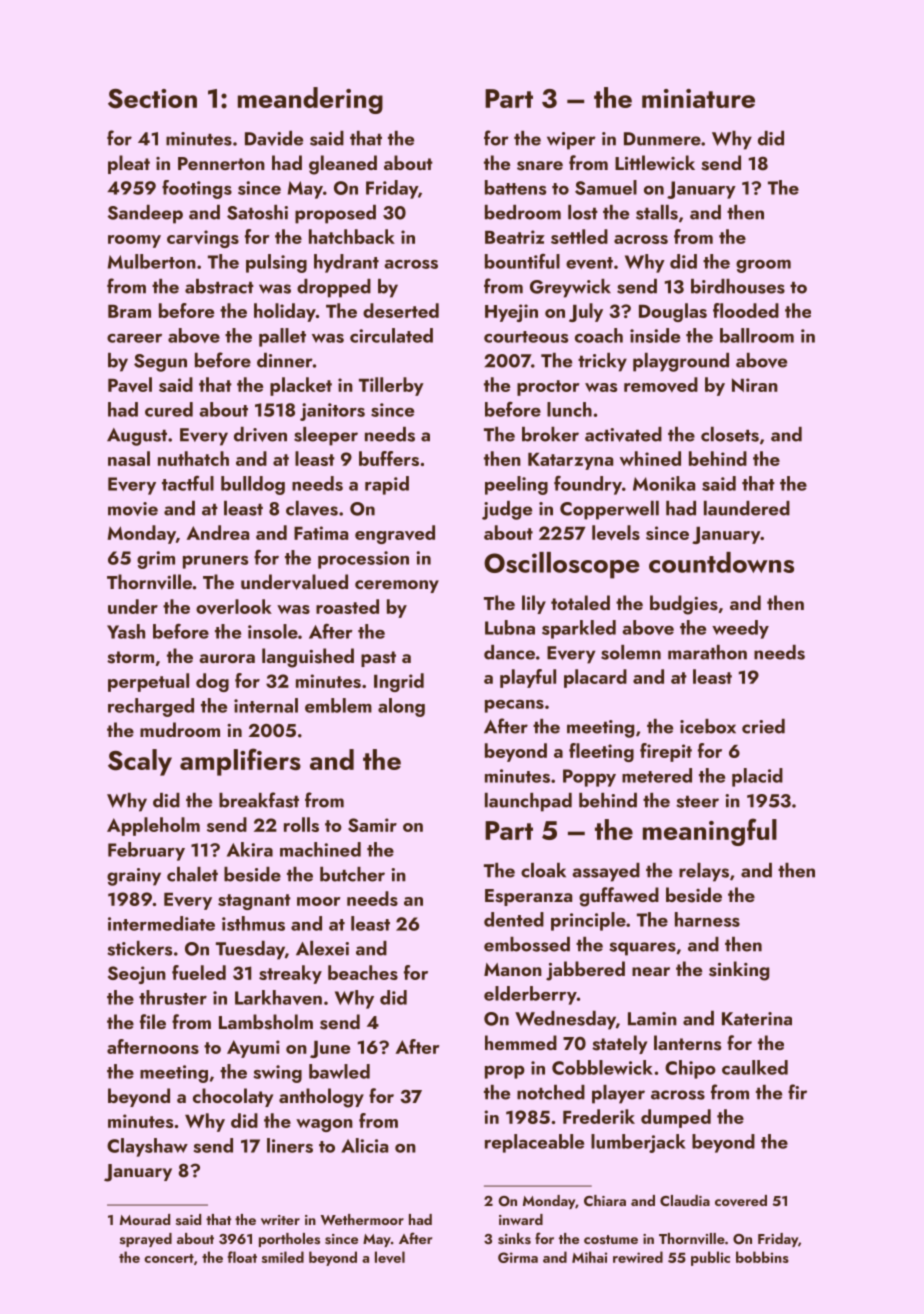  Describe the element at coordinates (518, 1257) in the screenshot. I see `Girma` at that location.
